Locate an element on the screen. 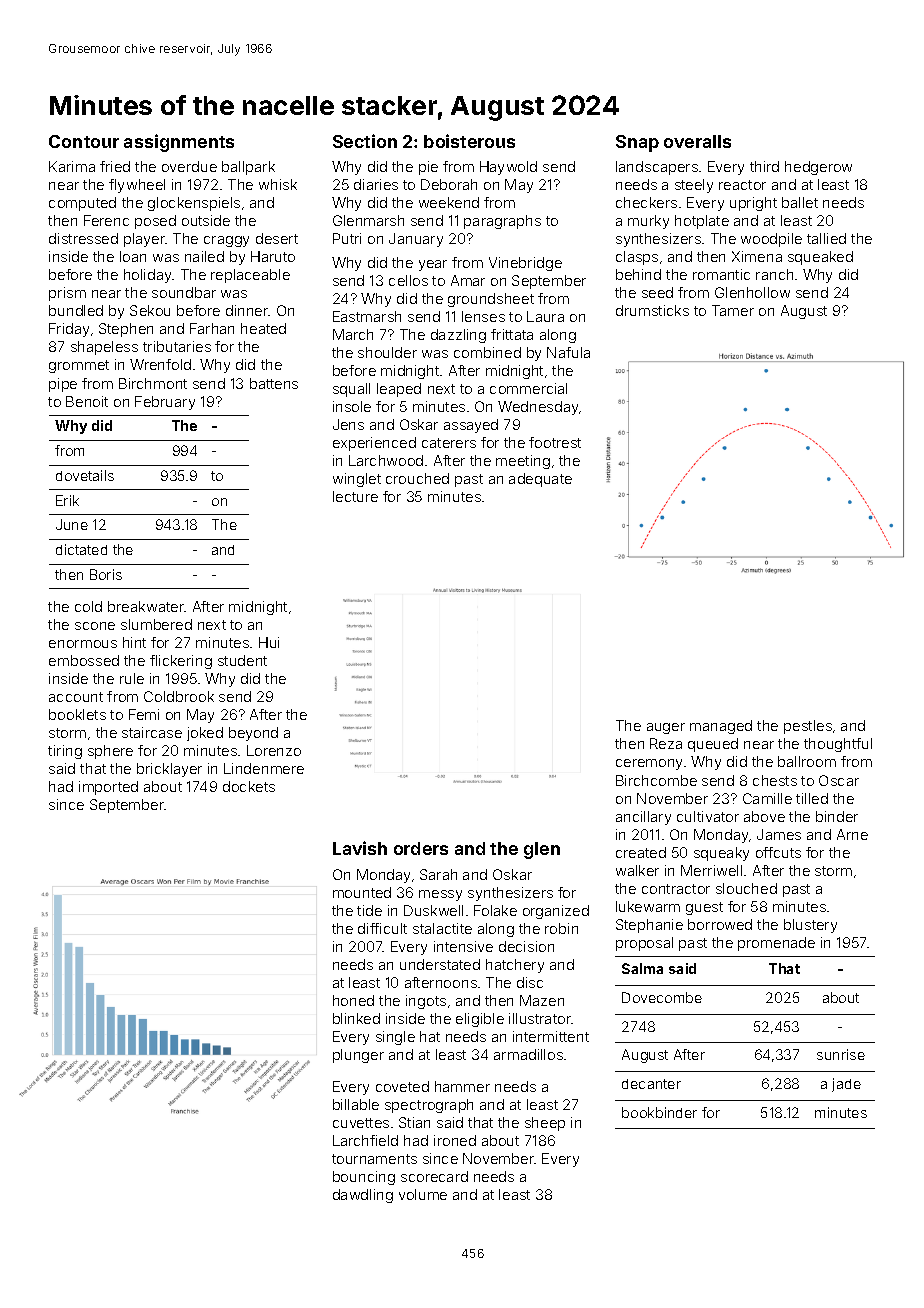  managed is located at coordinates (721, 727).
